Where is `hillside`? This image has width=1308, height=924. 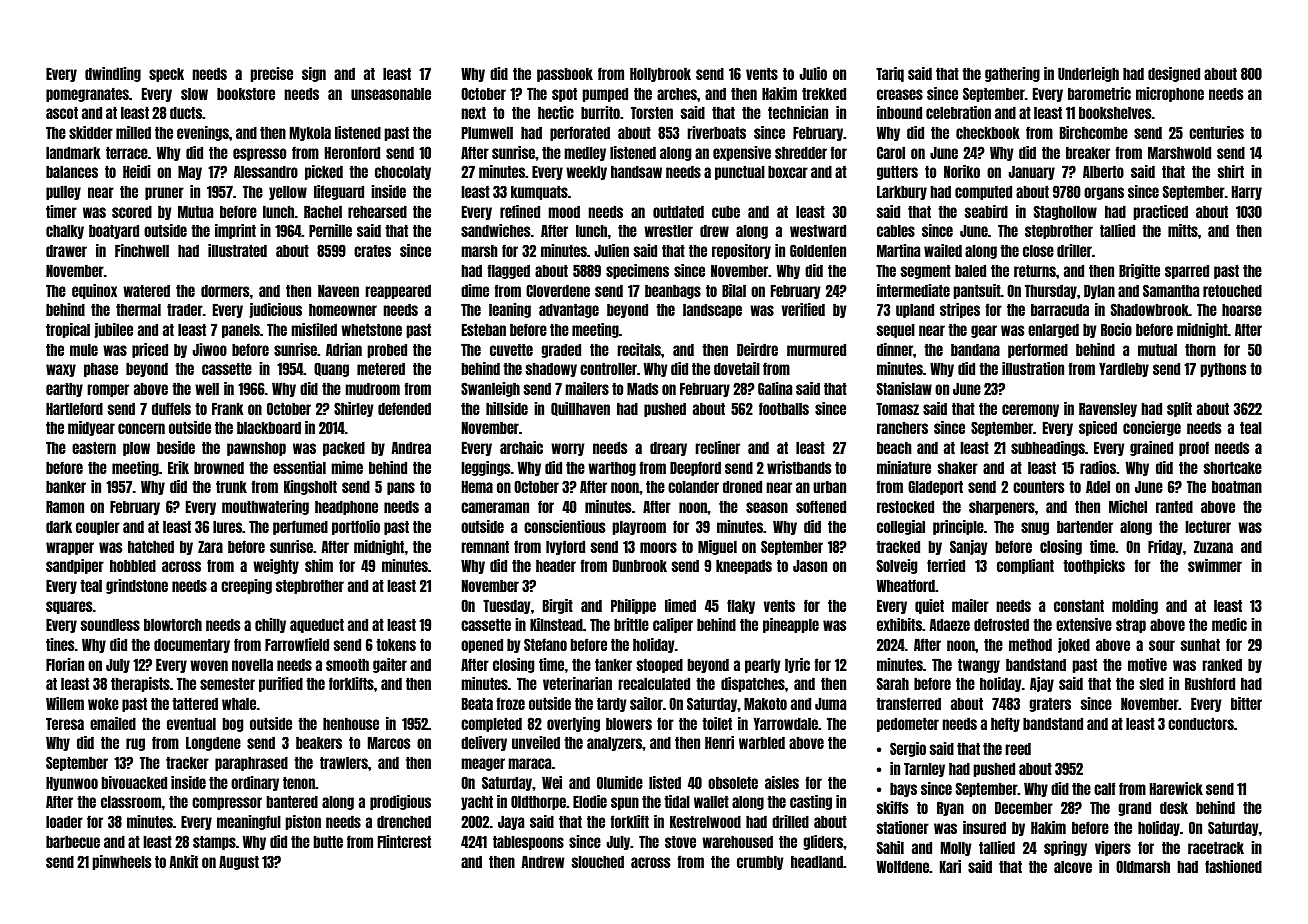
hillside is located at coordinates (507, 408).
